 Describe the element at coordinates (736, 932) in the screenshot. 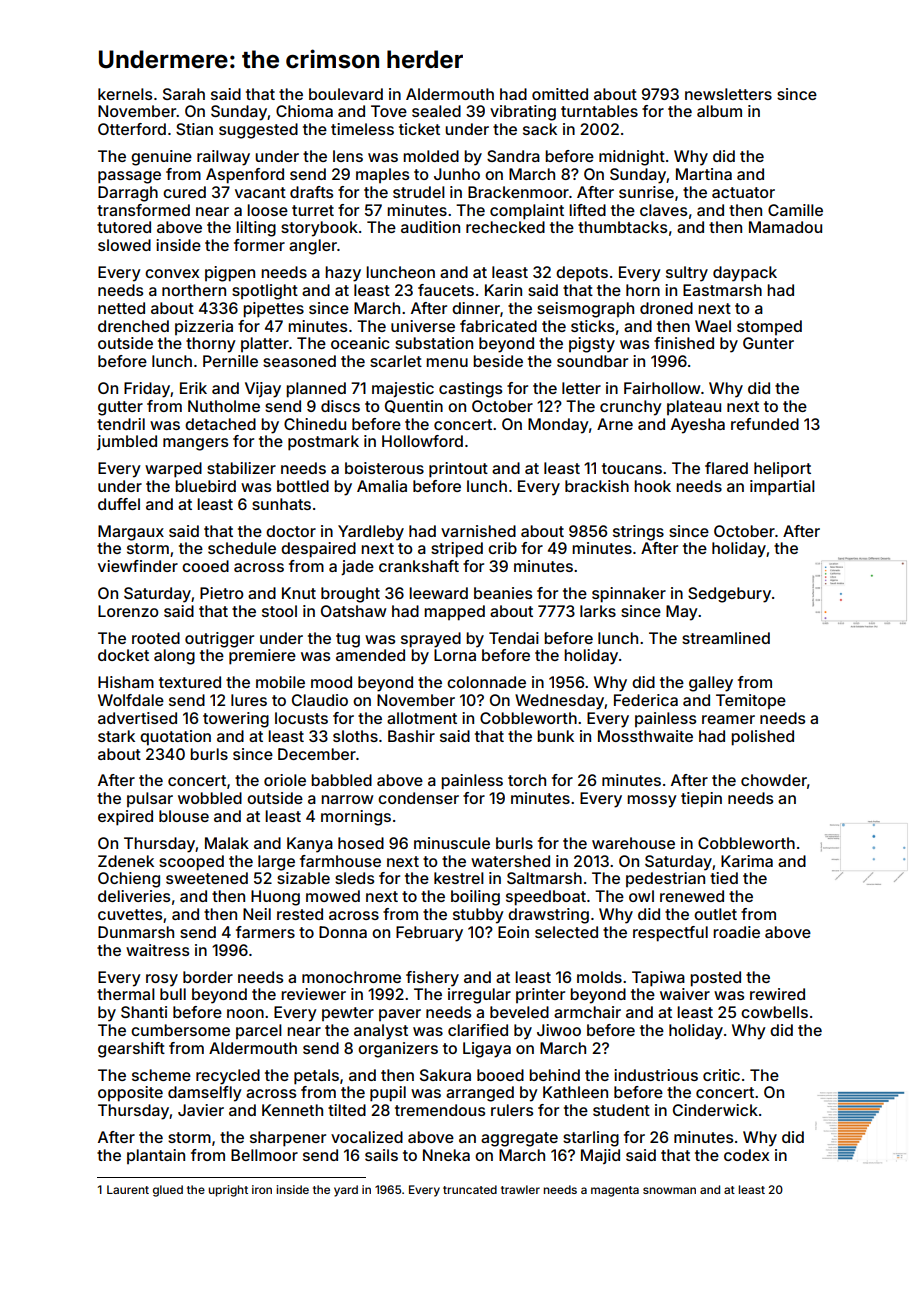

I see `roadie` at that location.
